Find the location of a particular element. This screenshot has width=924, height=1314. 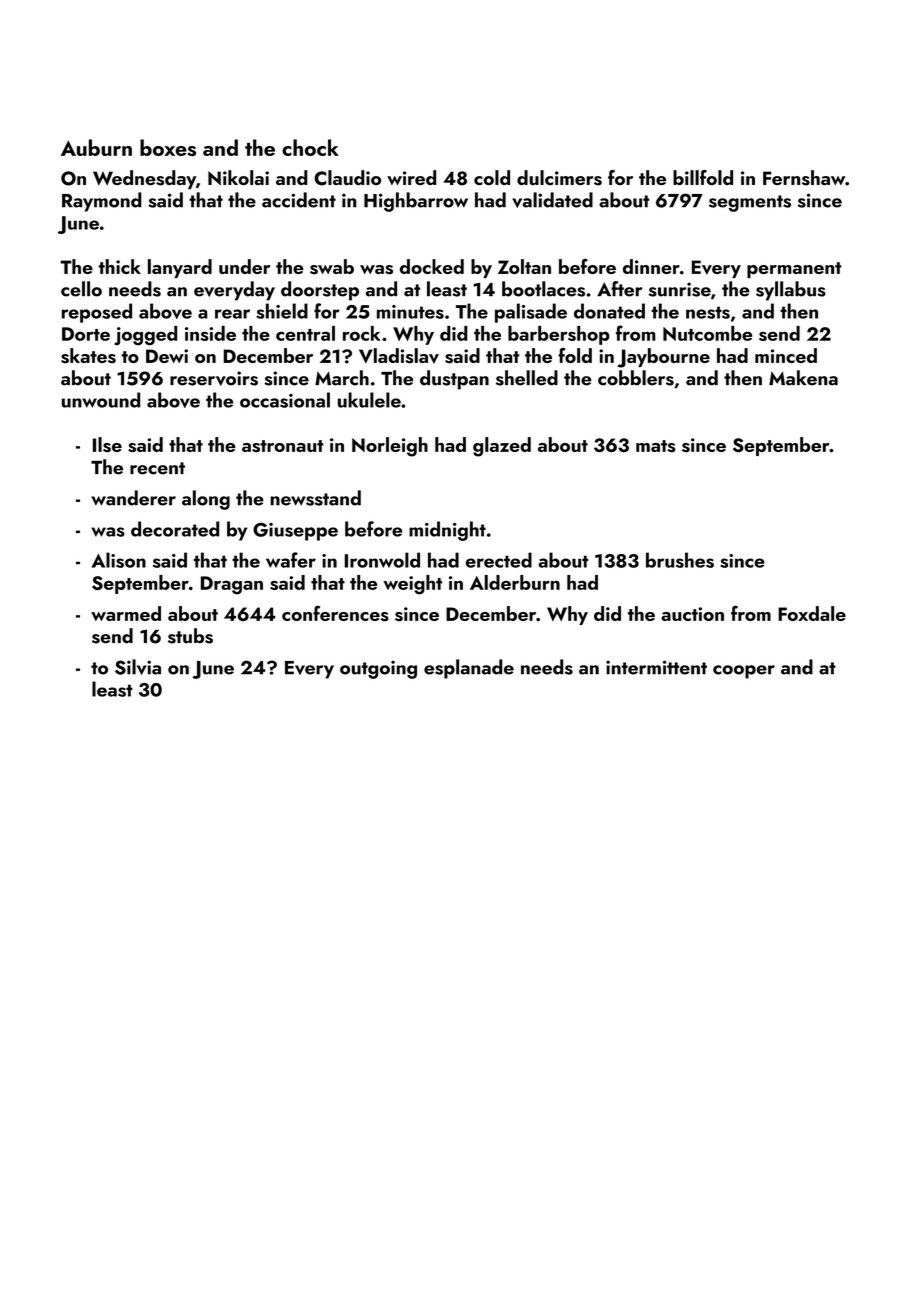

doorstep is located at coordinates (320, 291).
